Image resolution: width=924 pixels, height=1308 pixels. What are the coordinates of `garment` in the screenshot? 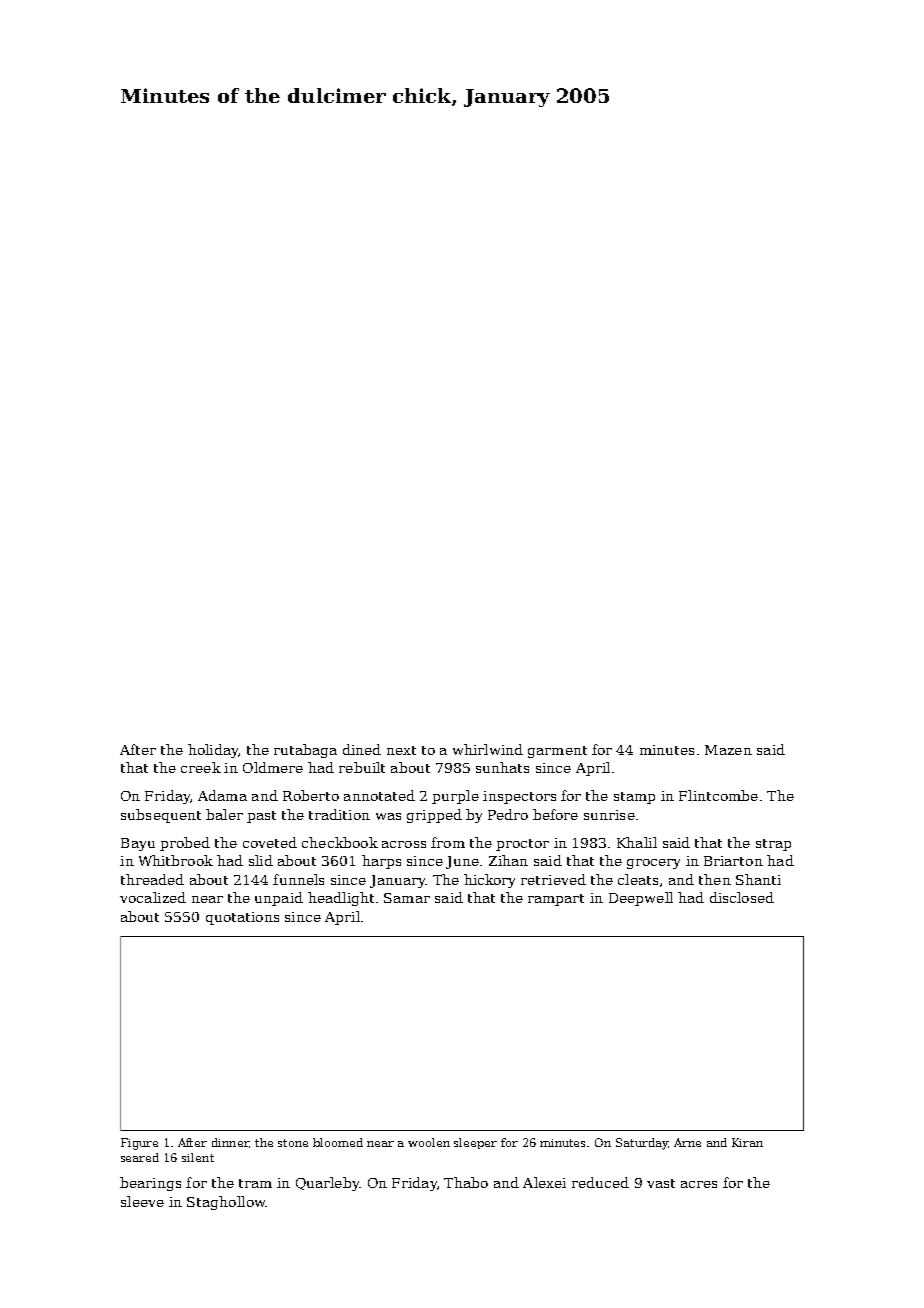 It's located at (557, 752).
